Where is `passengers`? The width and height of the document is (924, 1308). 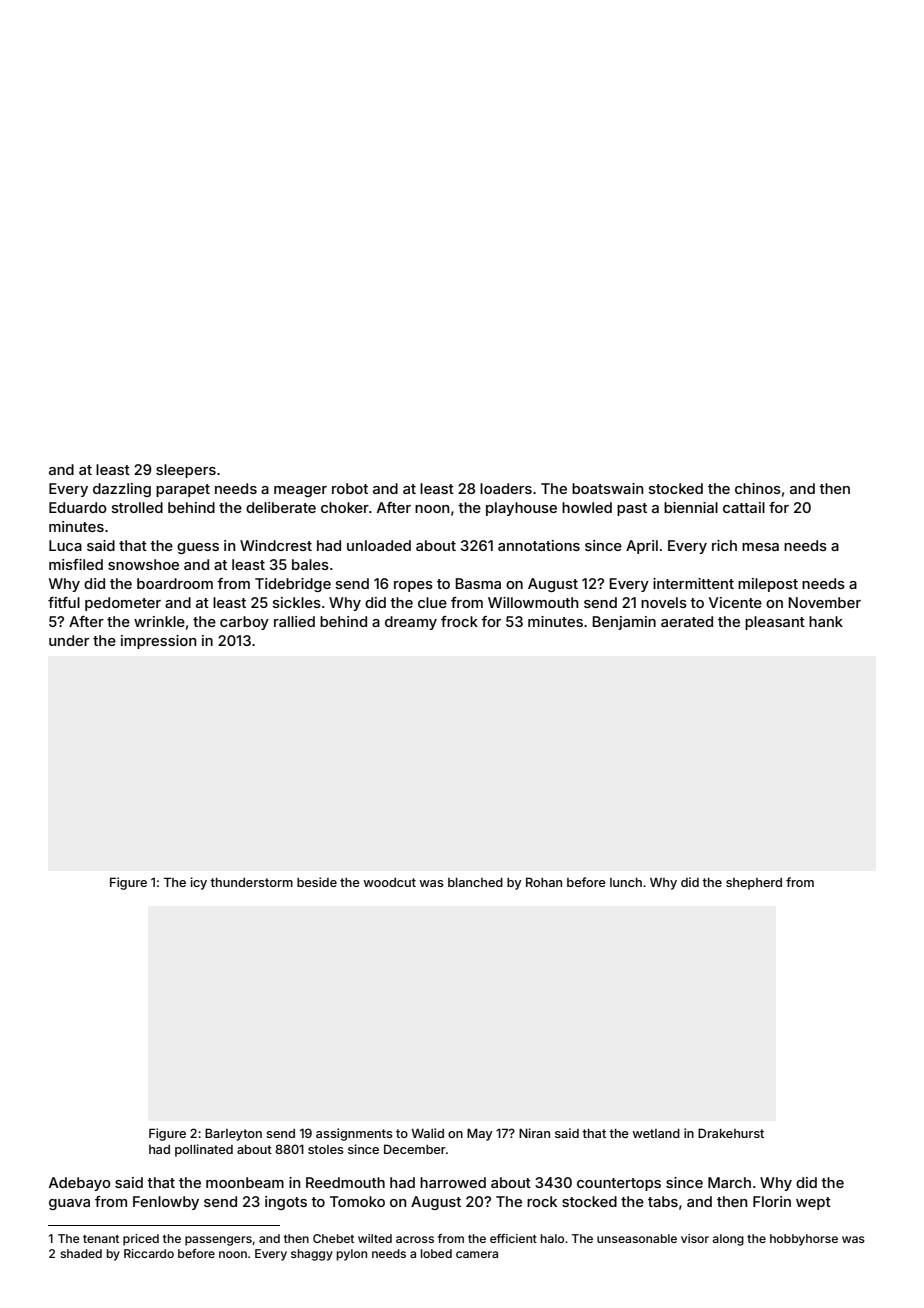 passengers is located at coordinates (218, 1241).
